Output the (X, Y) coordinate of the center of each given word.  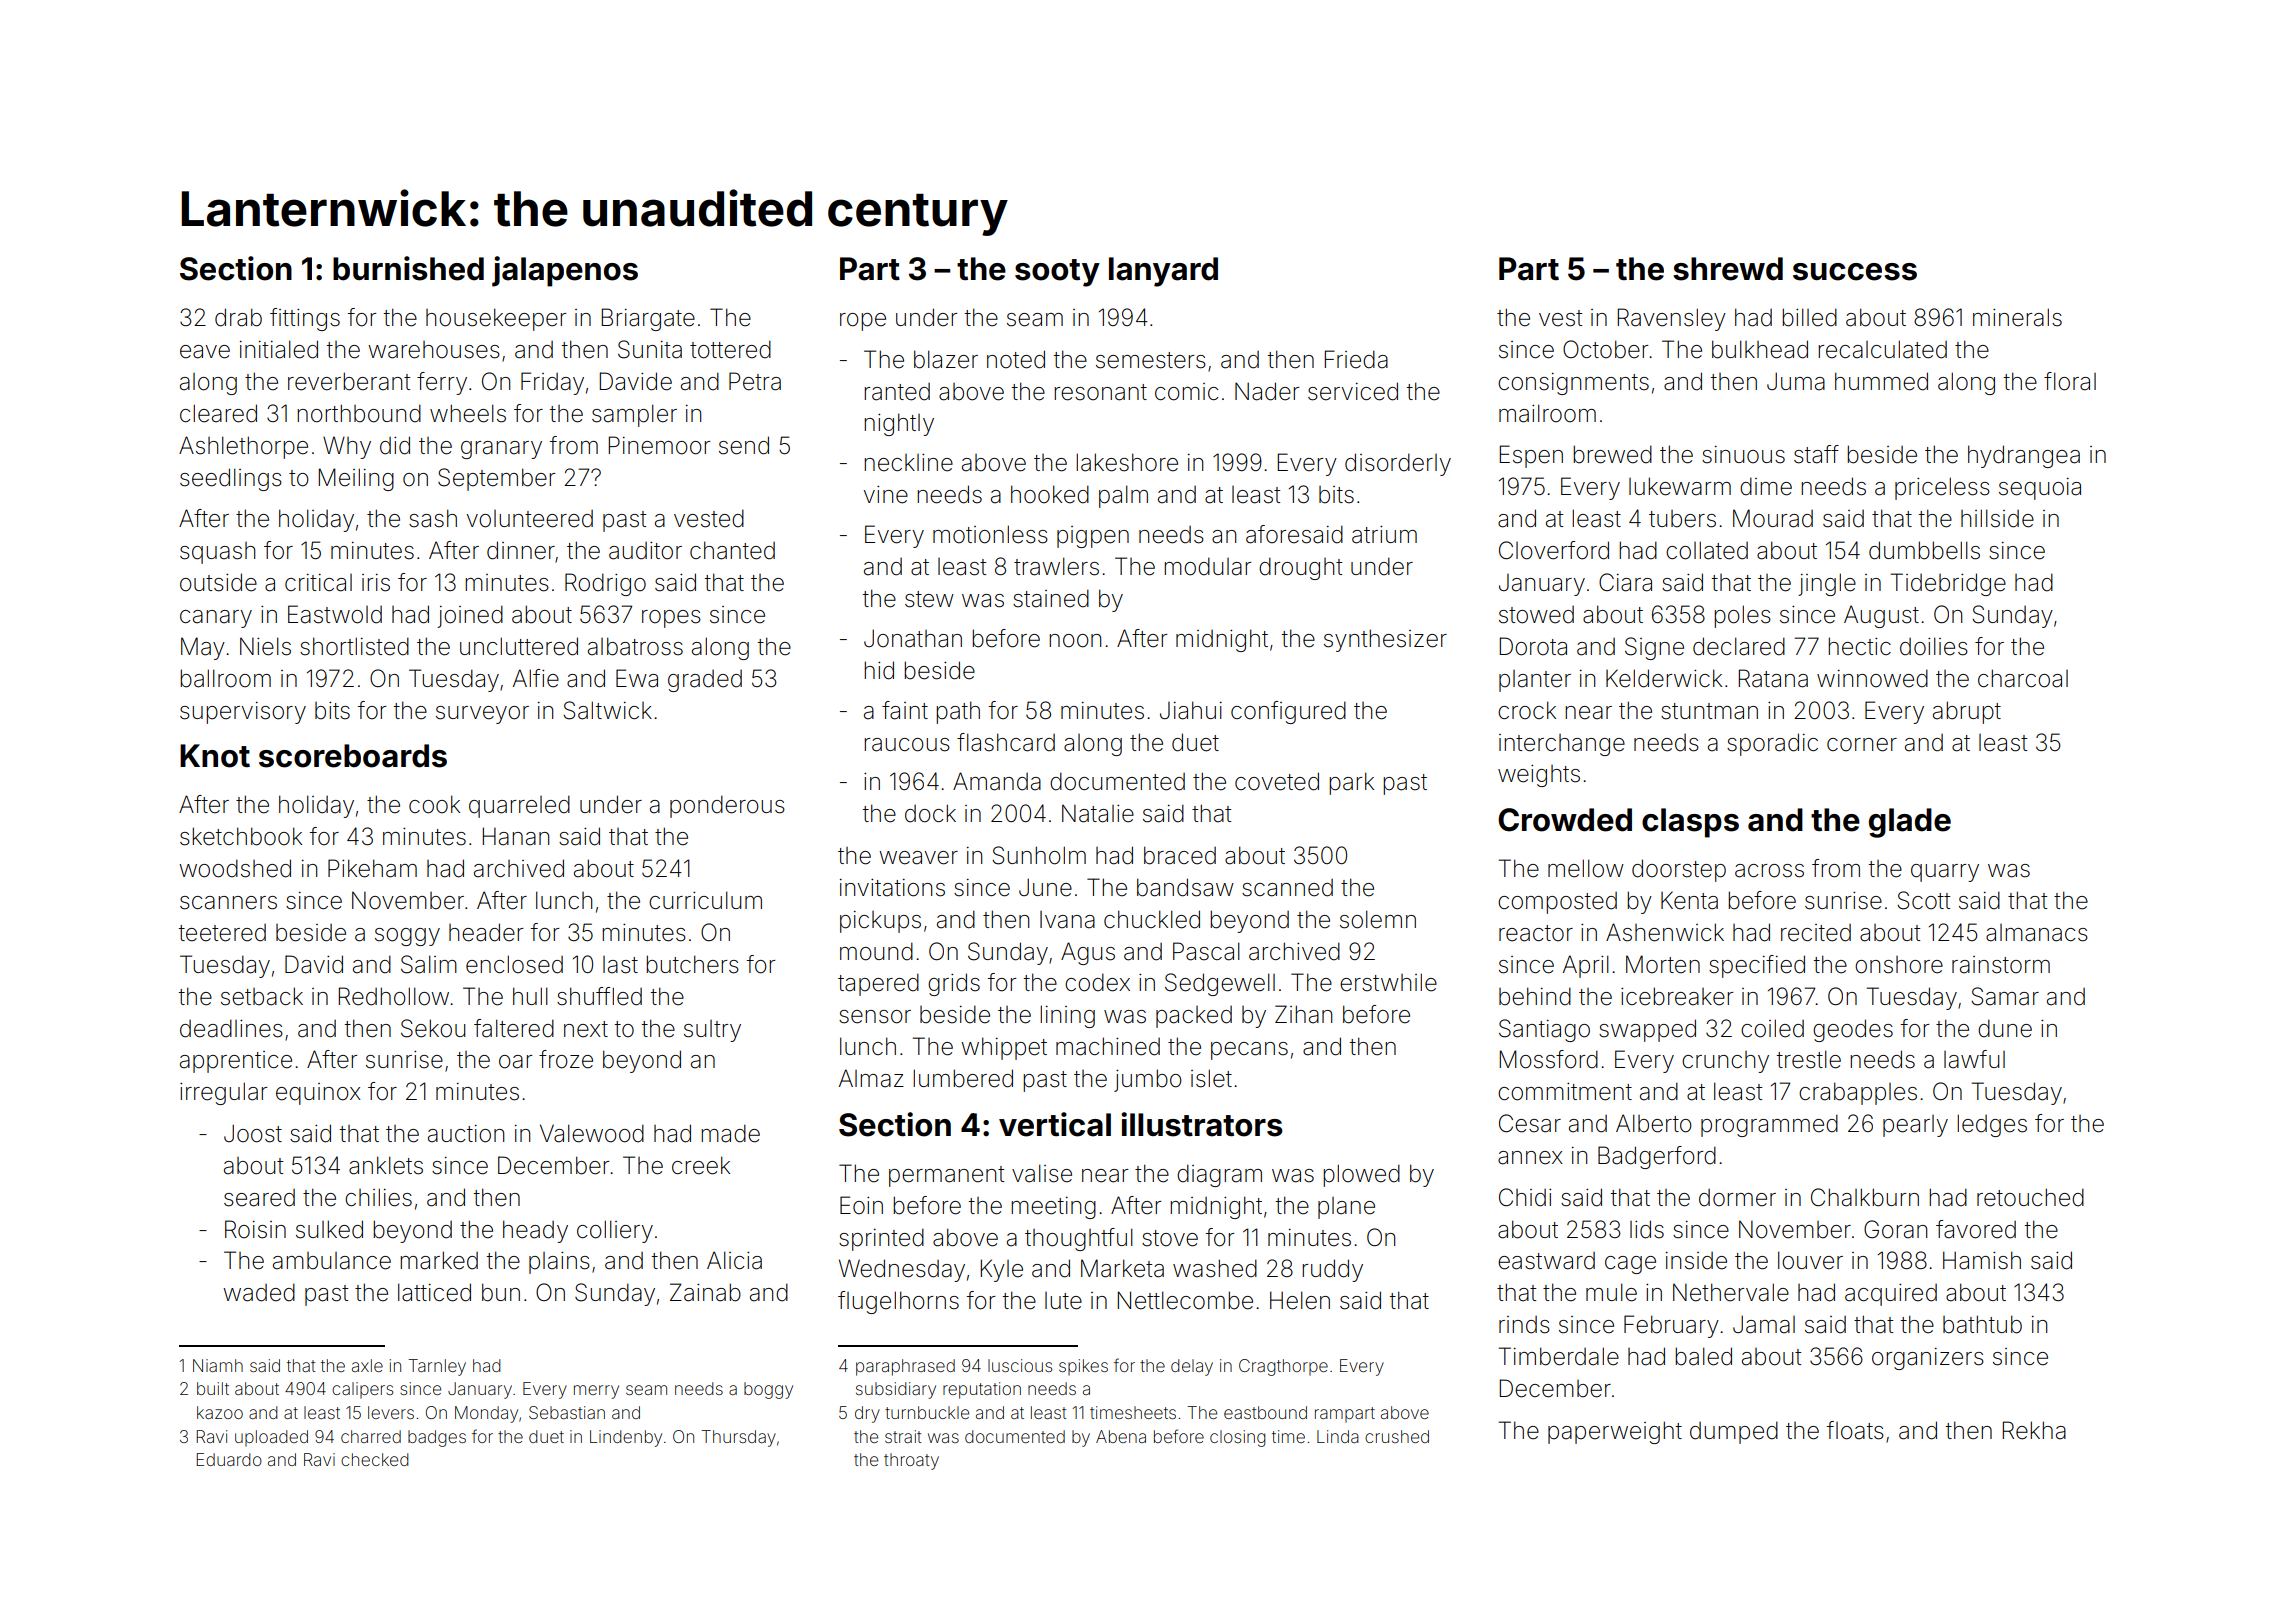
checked (375, 1459)
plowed (1361, 1175)
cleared (218, 413)
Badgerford (1657, 1157)
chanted (732, 550)
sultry (712, 1031)
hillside (1997, 518)
